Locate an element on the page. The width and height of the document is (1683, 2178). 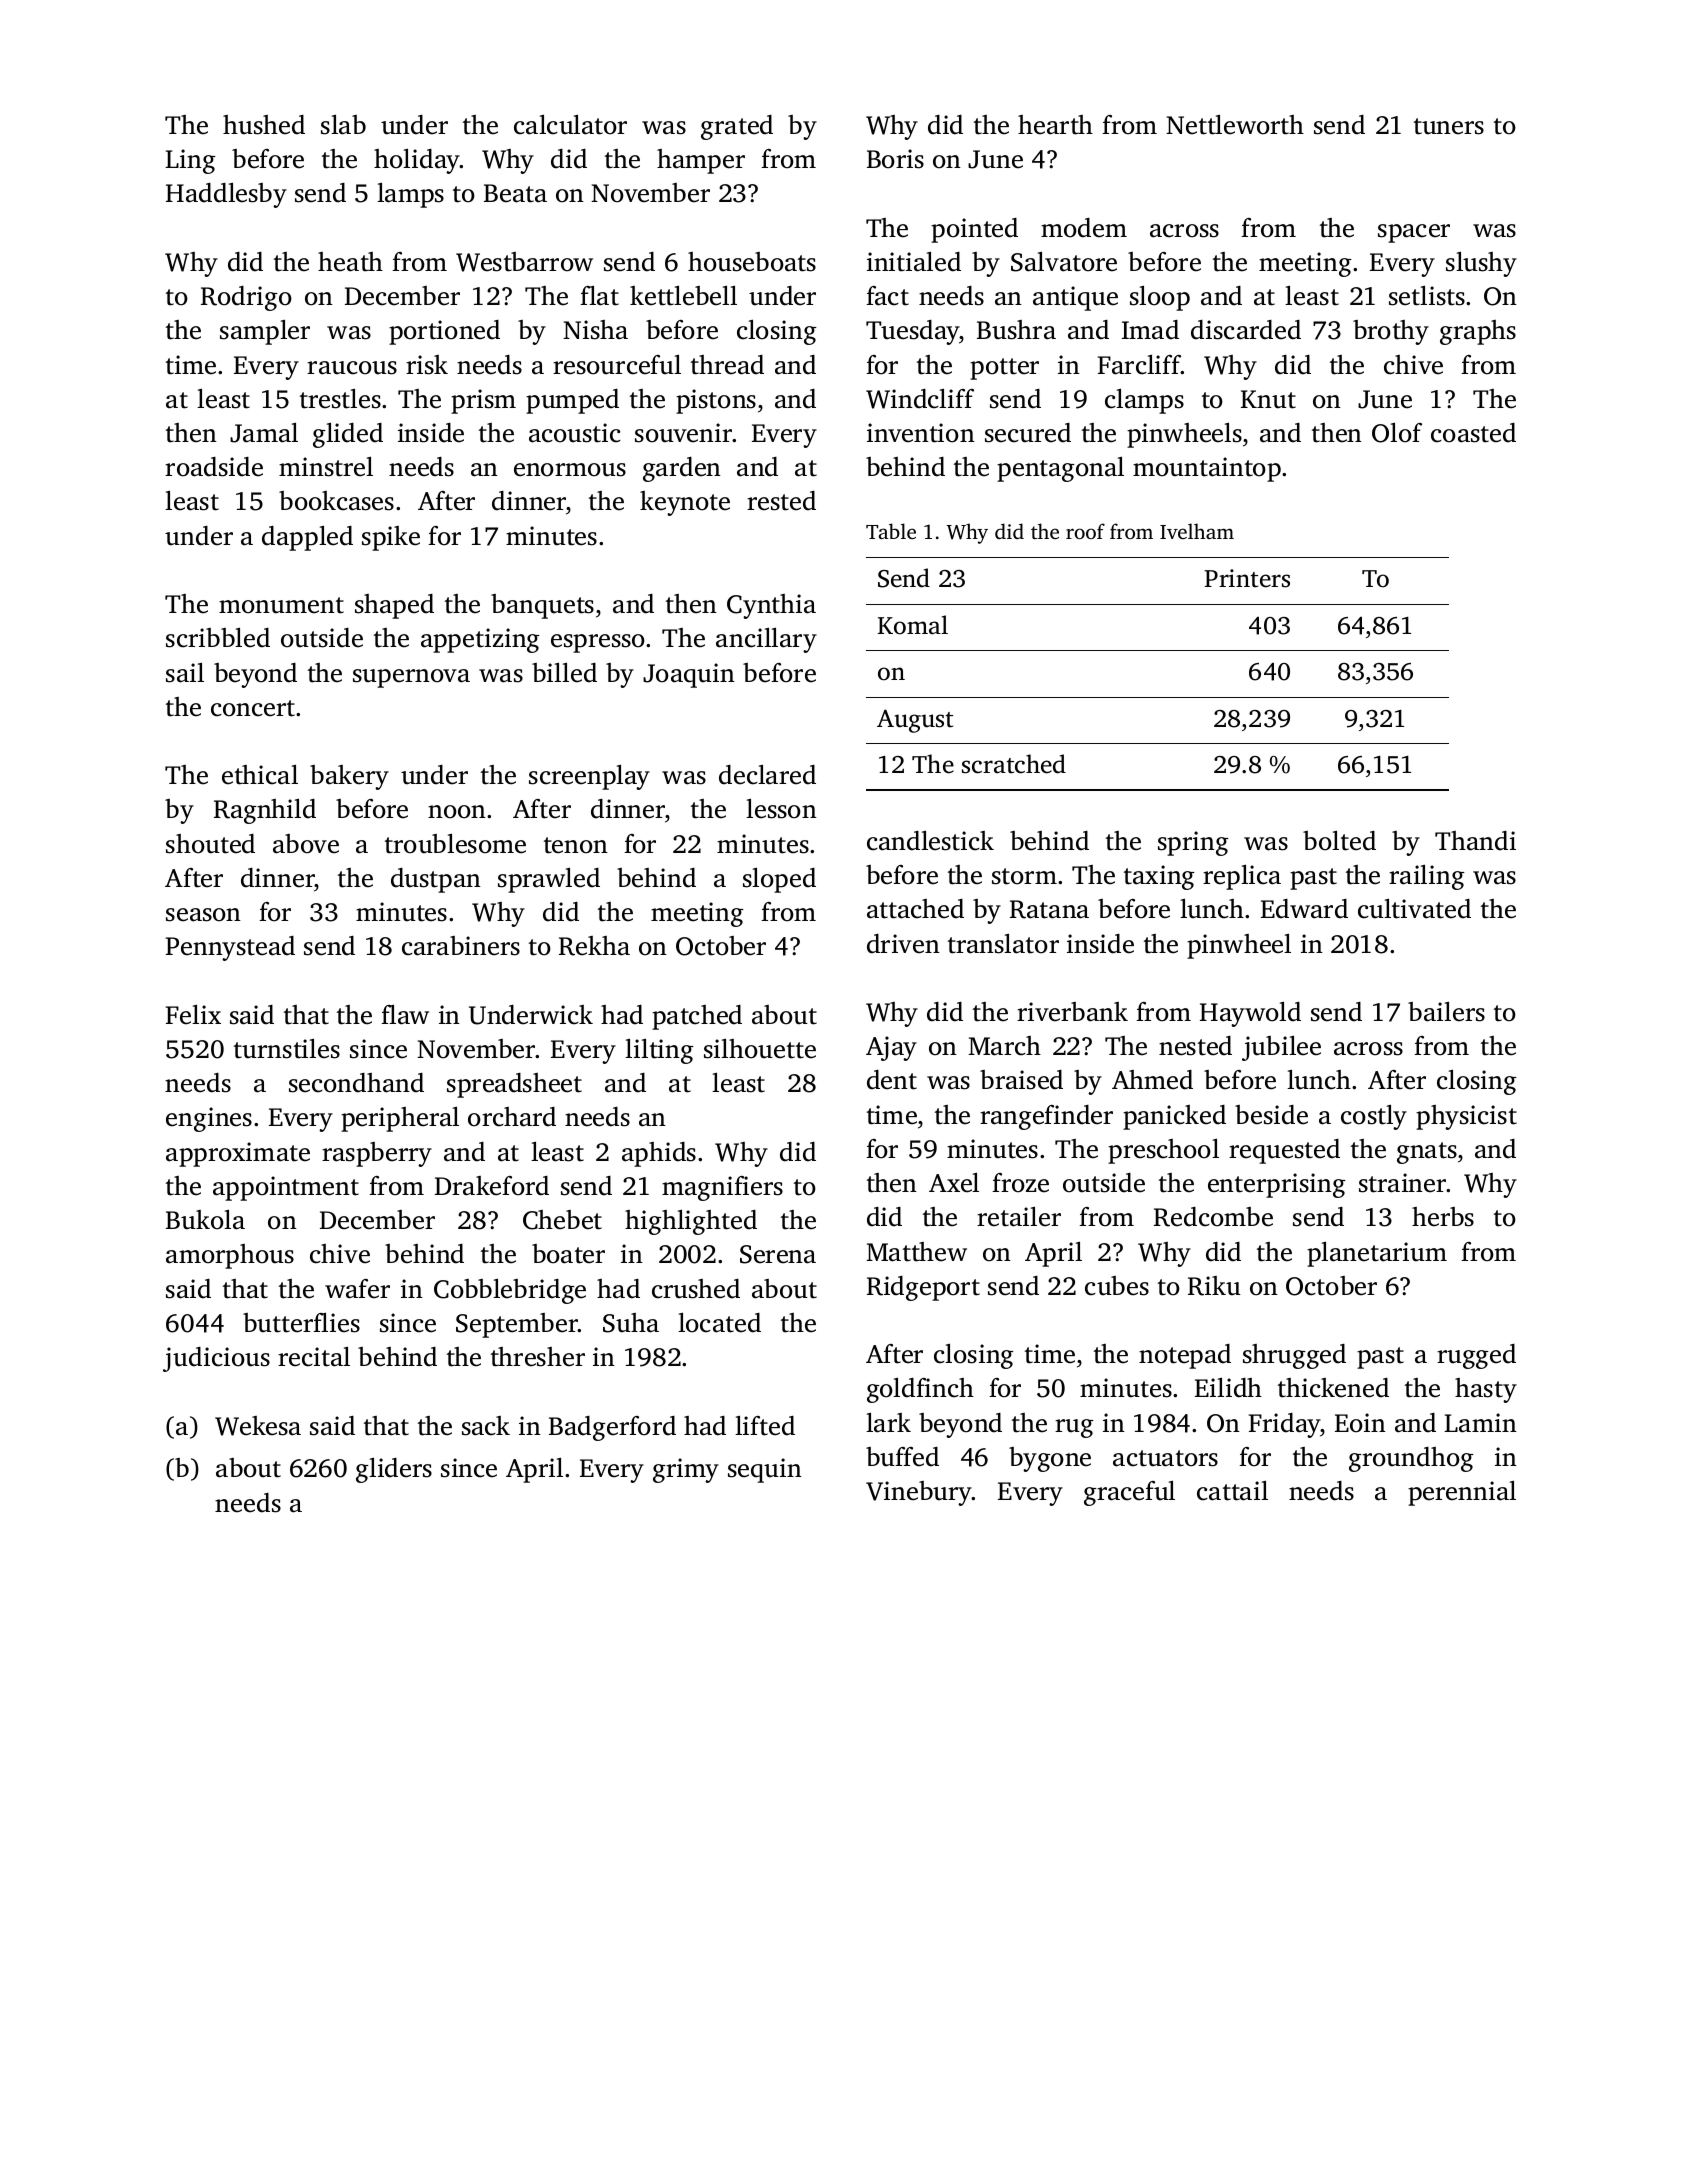
flaw is located at coordinates (405, 1015).
